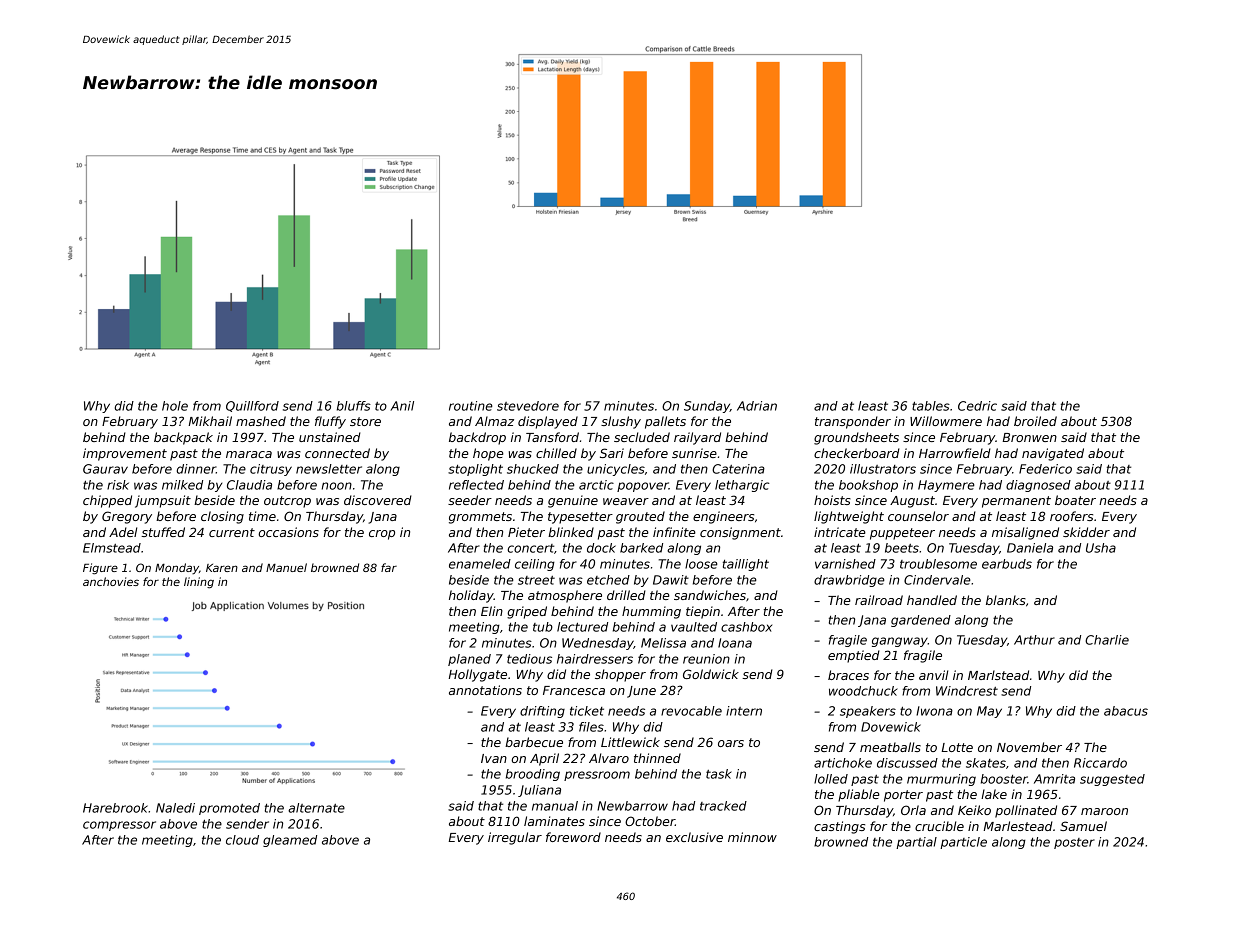 Image resolution: width=1233 pixels, height=952 pixels. I want to click on tedious, so click(529, 659).
